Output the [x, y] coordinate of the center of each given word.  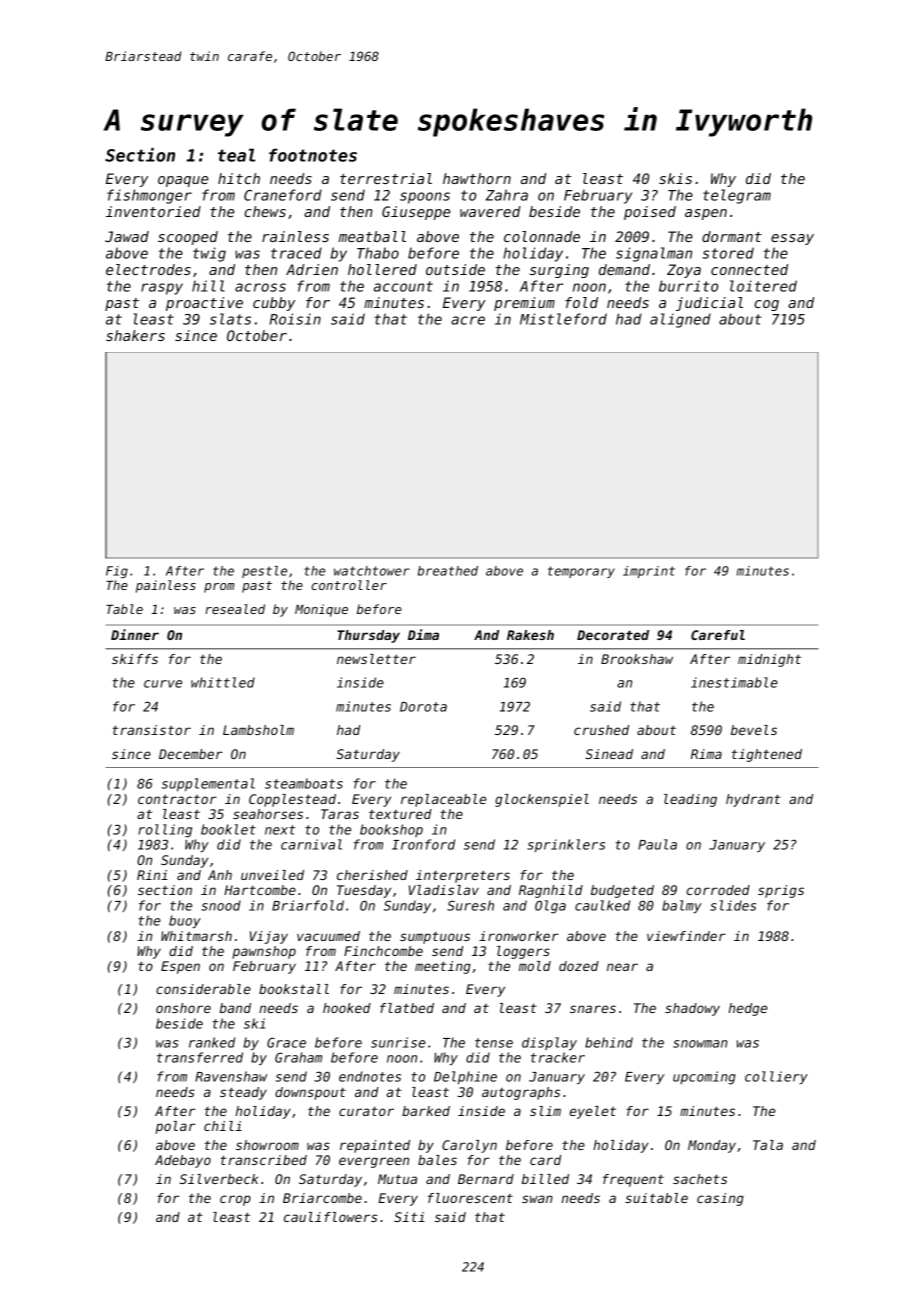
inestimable [734, 682]
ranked [212, 1042]
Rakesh [530, 635]
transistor [151, 730]
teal [236, 155]
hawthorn [477, 178]
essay [792, 239]
